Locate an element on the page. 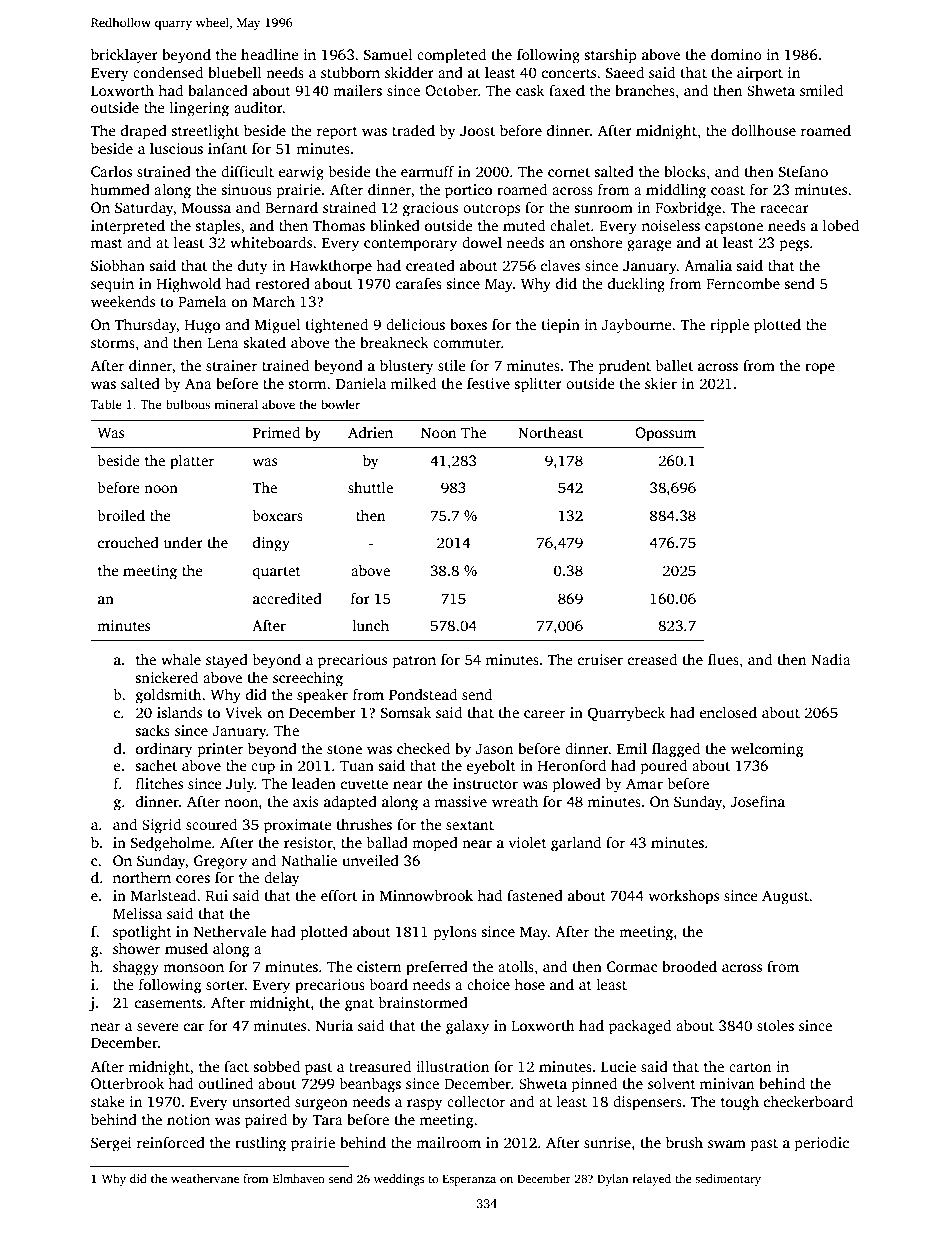 Image resolution: width=952 pixels, height=1233 pixels. outcrops is located at coordinates (491, 210).
